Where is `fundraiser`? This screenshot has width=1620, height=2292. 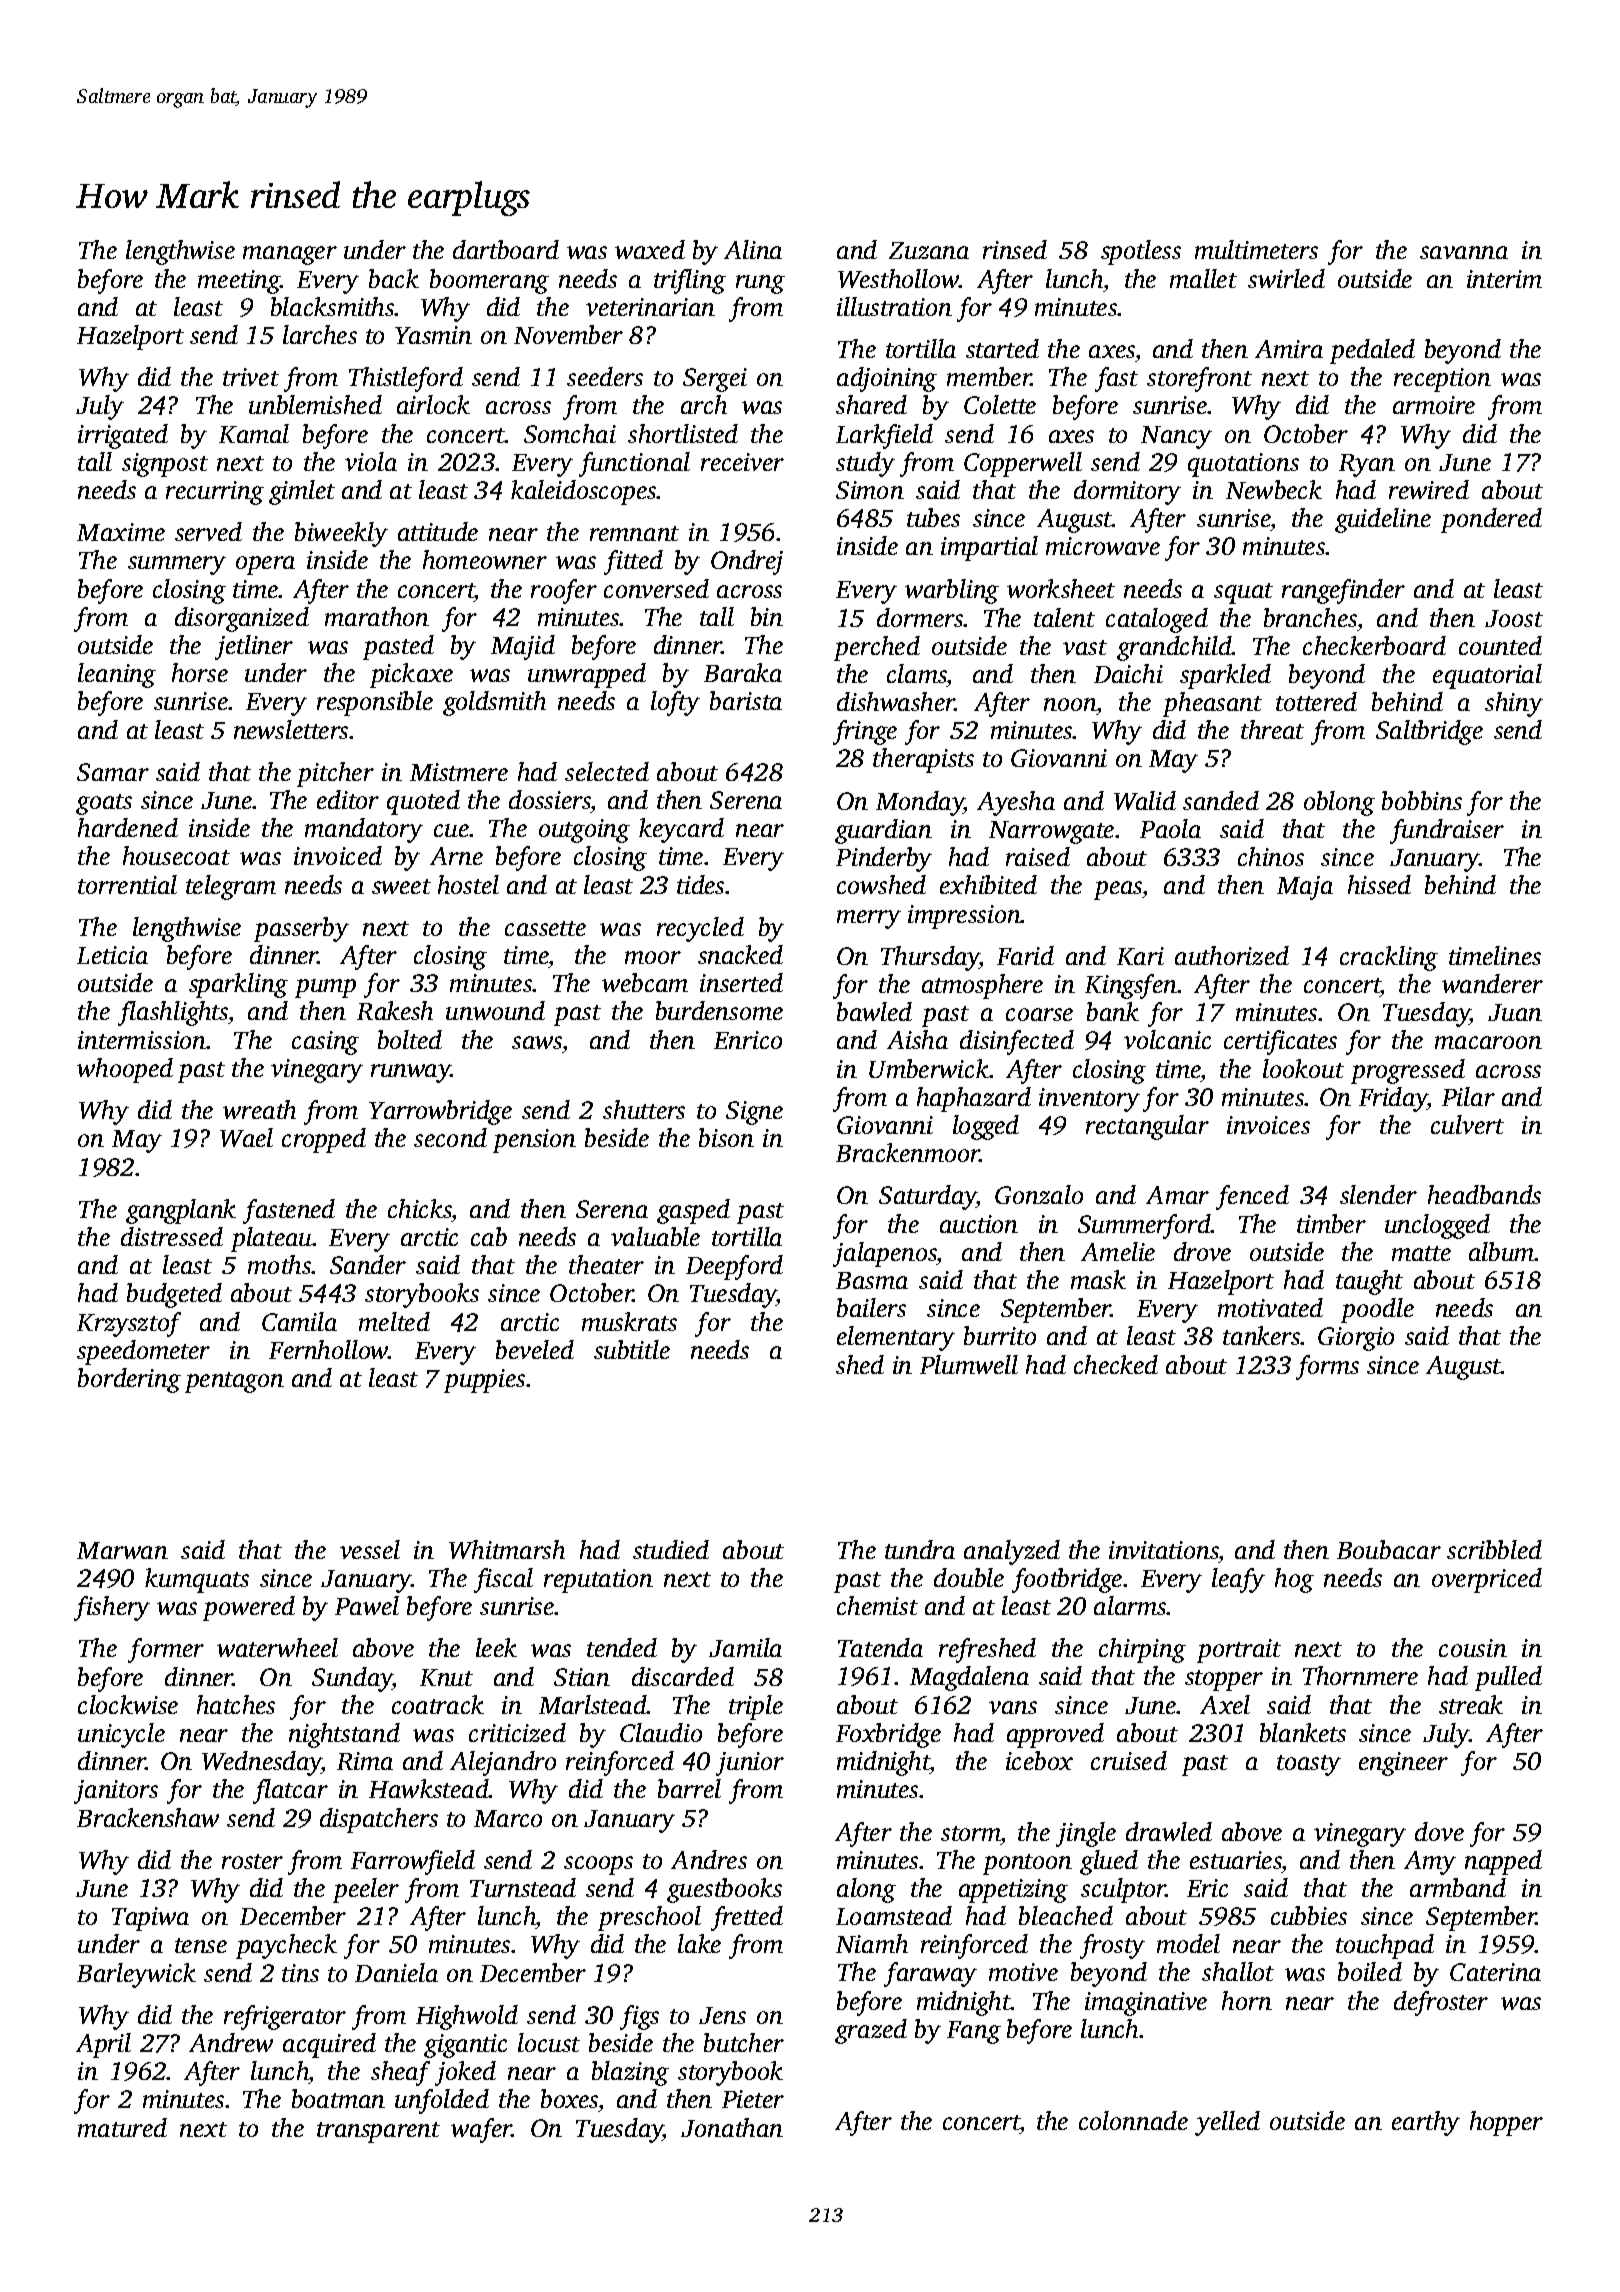 fundraiser is located at coordinates (1447, 831).
